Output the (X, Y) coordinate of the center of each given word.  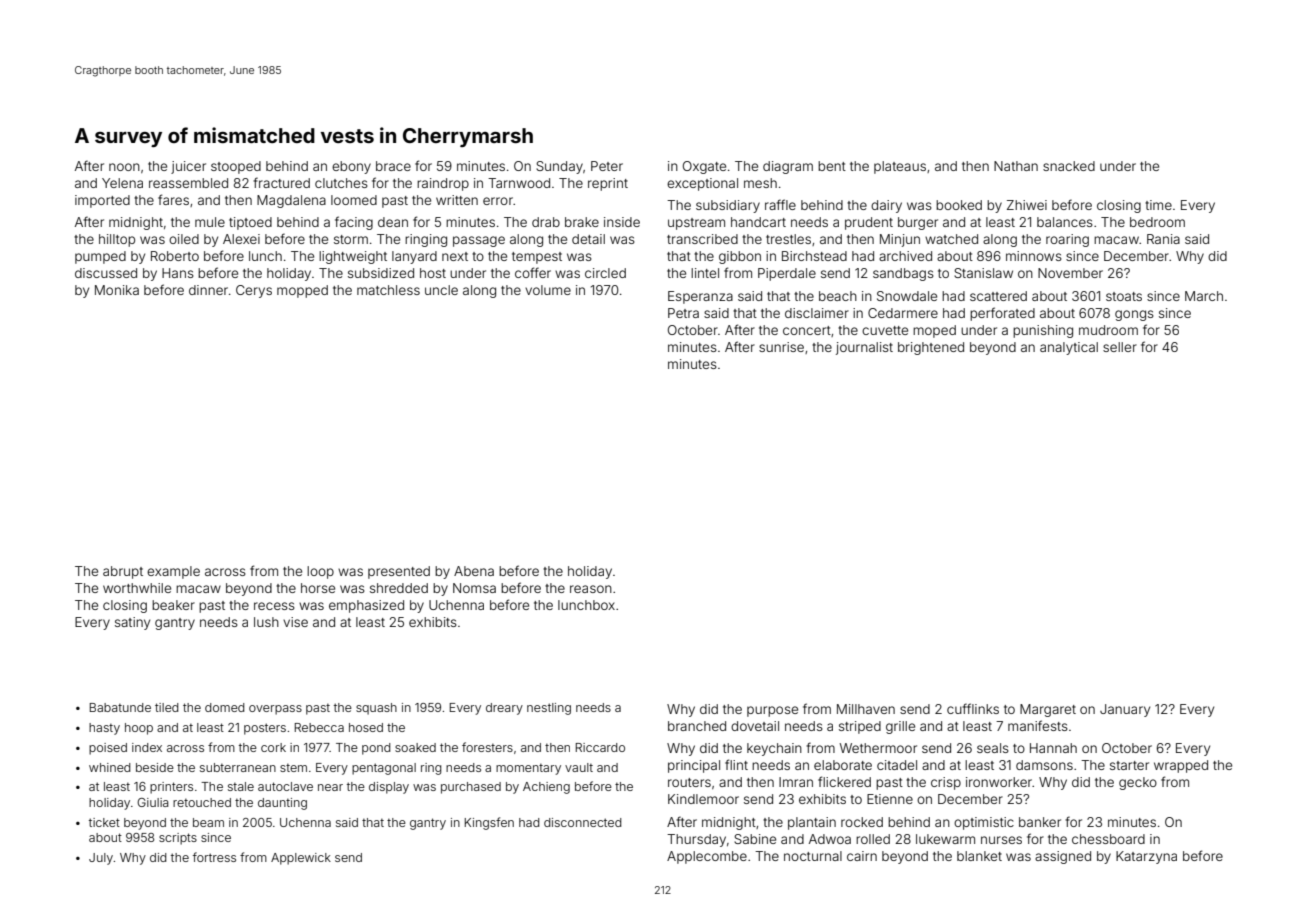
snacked (1069, 166)
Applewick (301, 859)
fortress (214, 857)
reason (591, 589)
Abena (474, 571)
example (173, 572)
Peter (607, 166)
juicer (188, 167)
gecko (1138, 783)
